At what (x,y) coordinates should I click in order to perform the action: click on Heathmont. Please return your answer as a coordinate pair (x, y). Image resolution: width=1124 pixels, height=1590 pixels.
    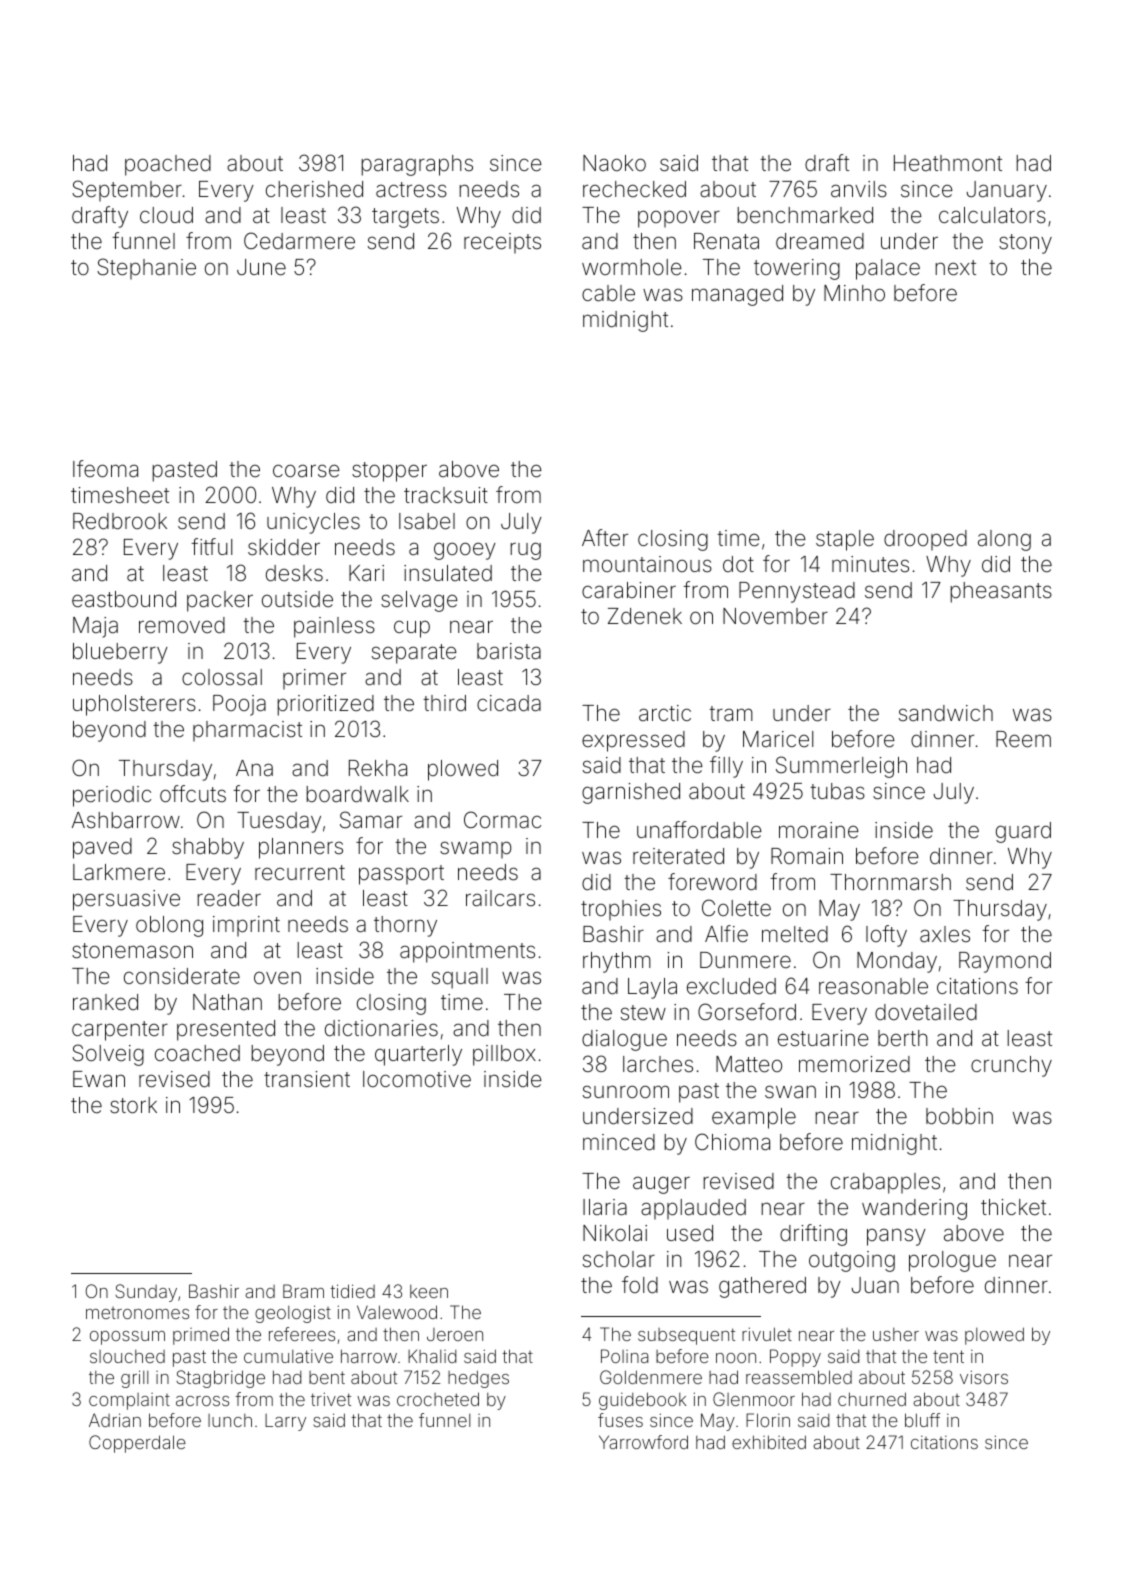
    Looking at the image, I should click on (948, 163).
